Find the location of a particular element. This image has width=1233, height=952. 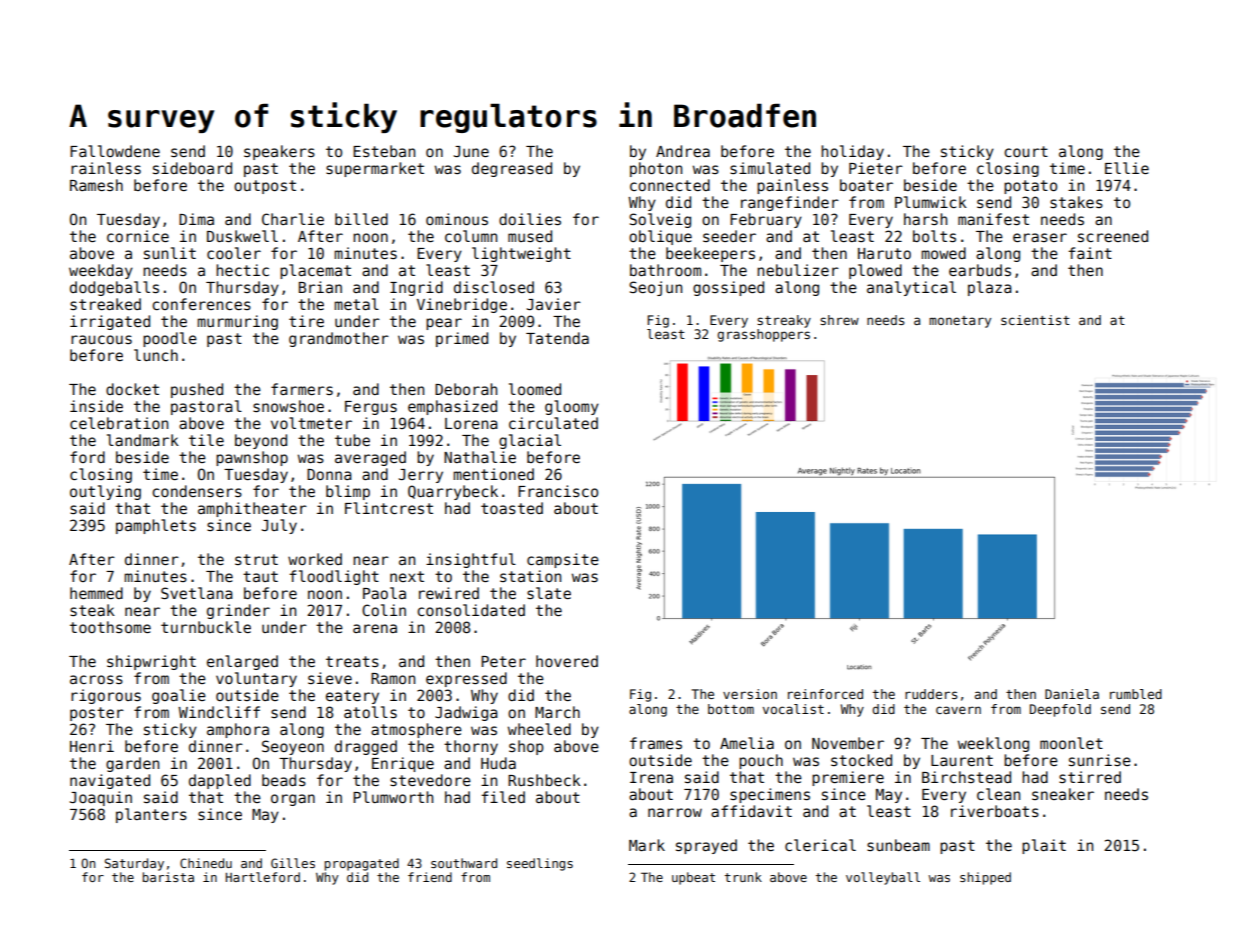

worked is located at coordinates (315, 559).
